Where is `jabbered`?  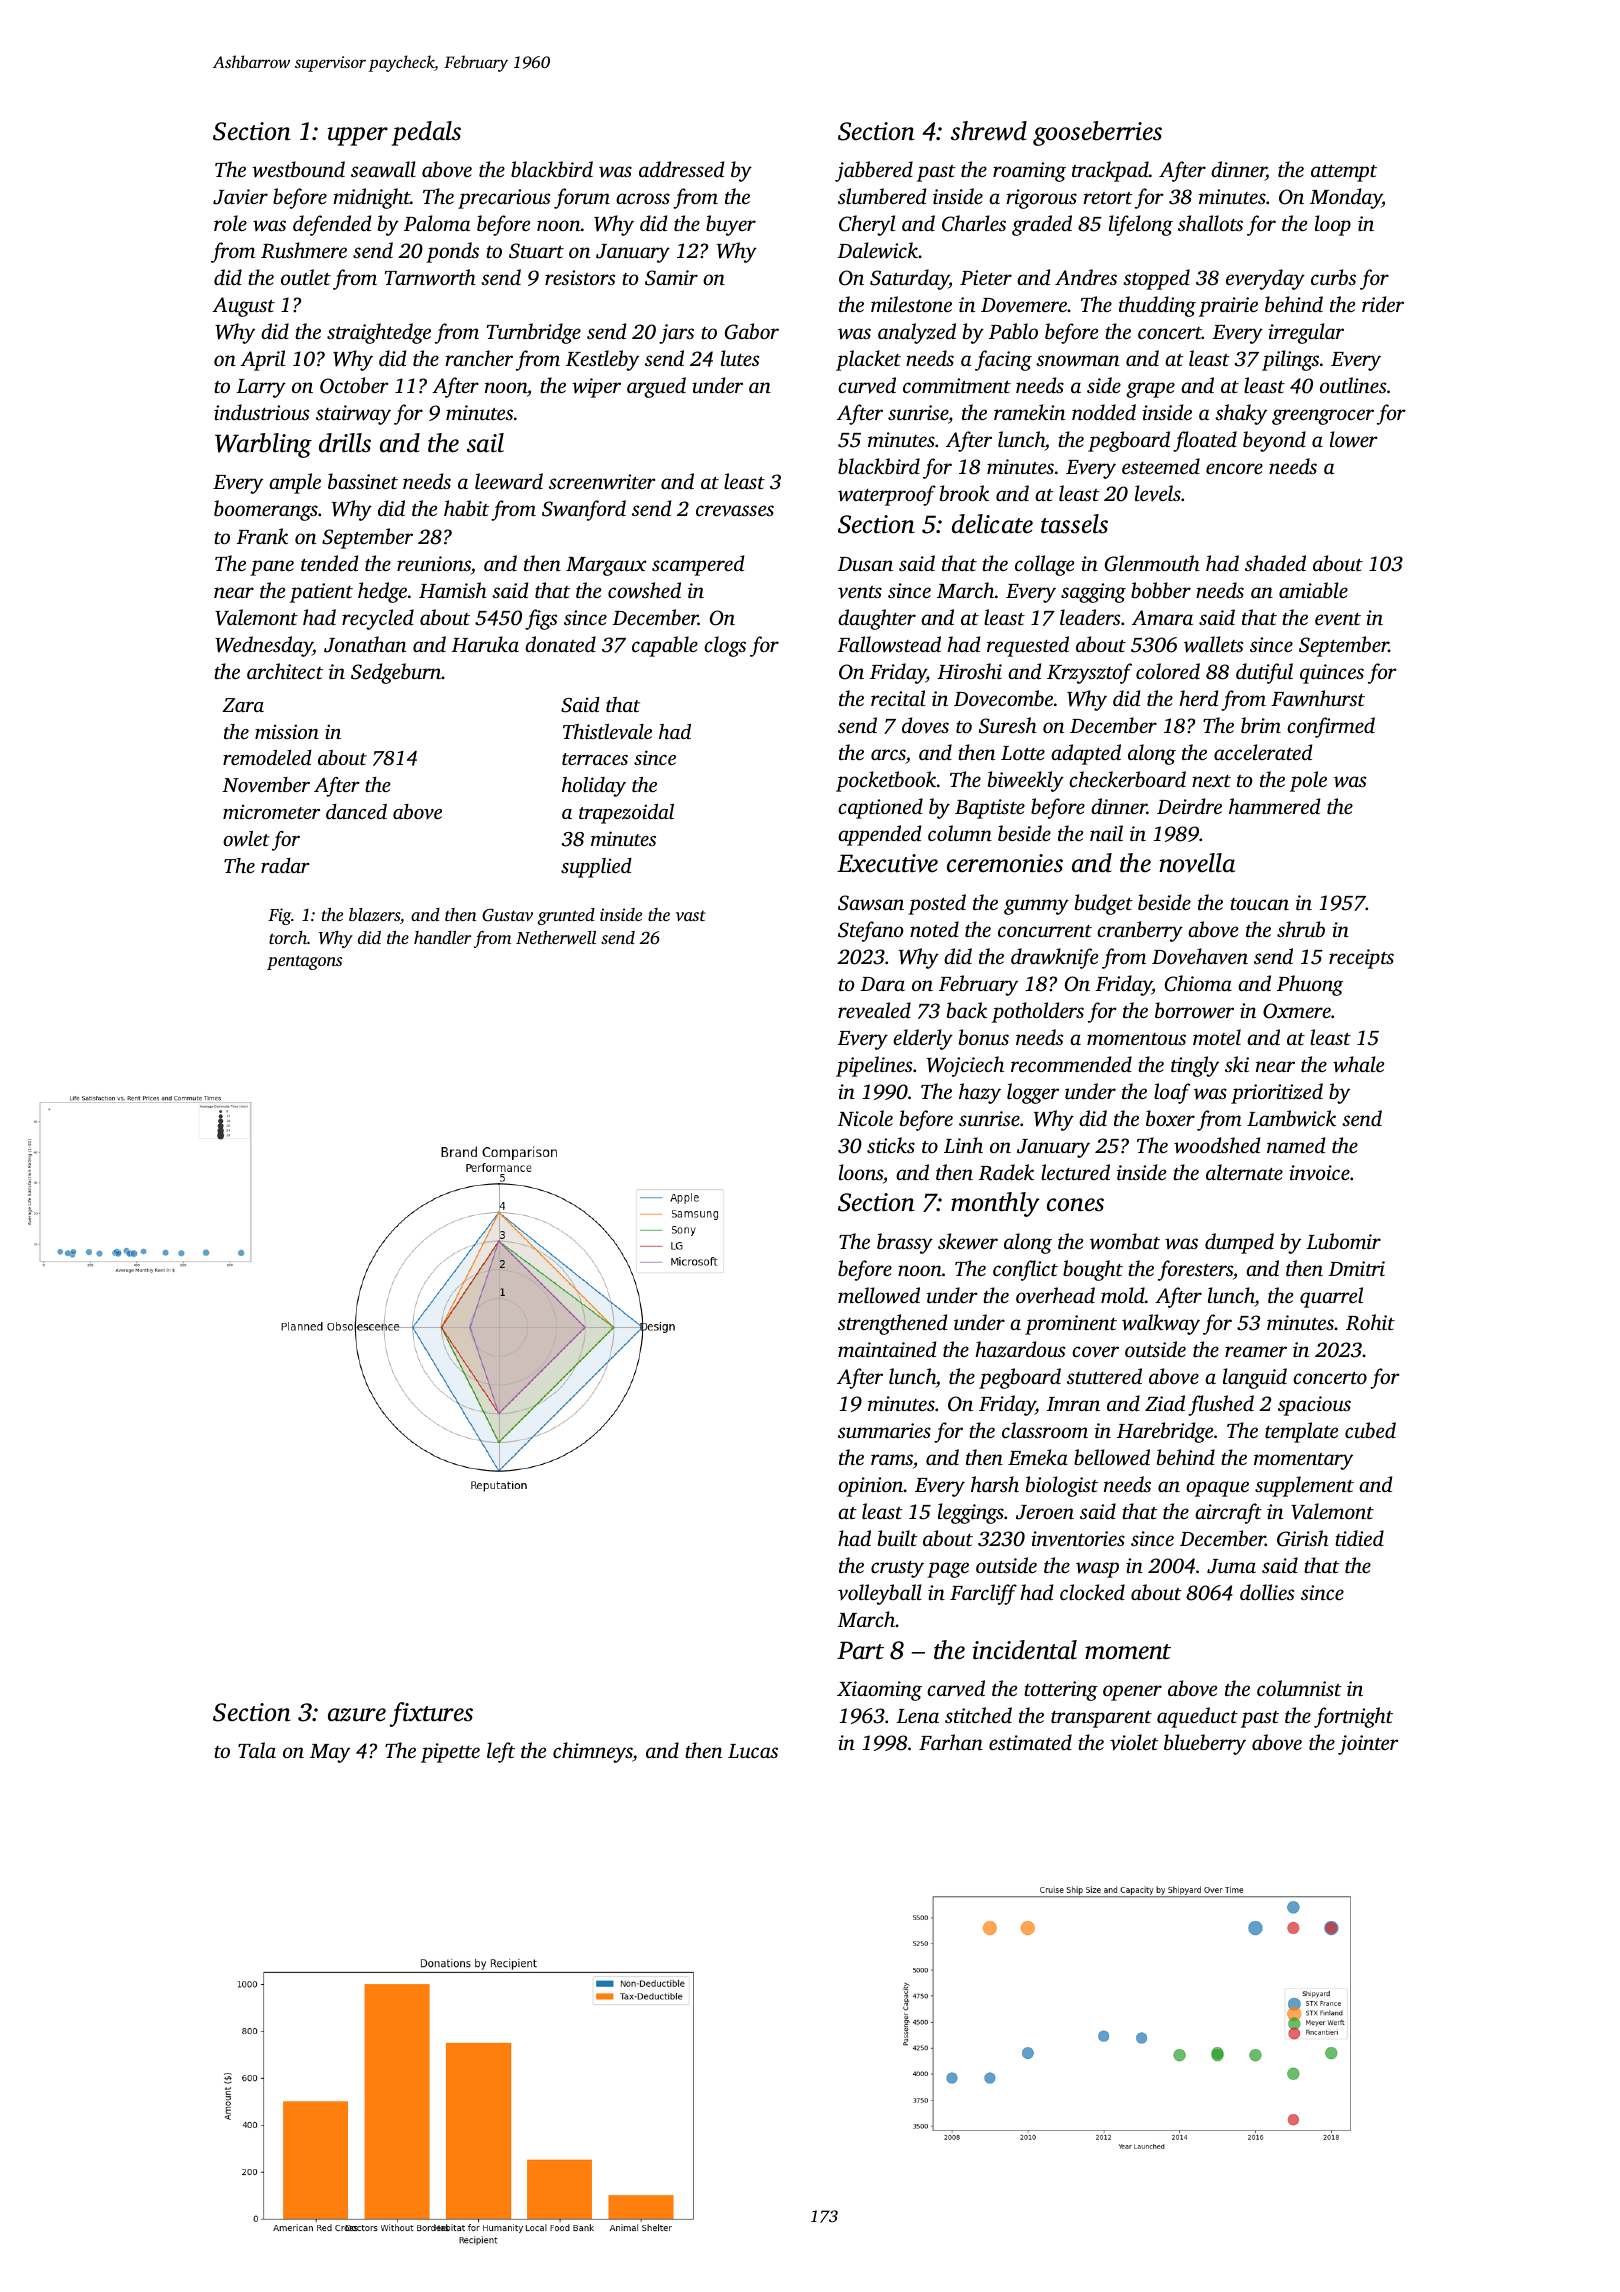 jabbered is located at coordinates (874, 171).
